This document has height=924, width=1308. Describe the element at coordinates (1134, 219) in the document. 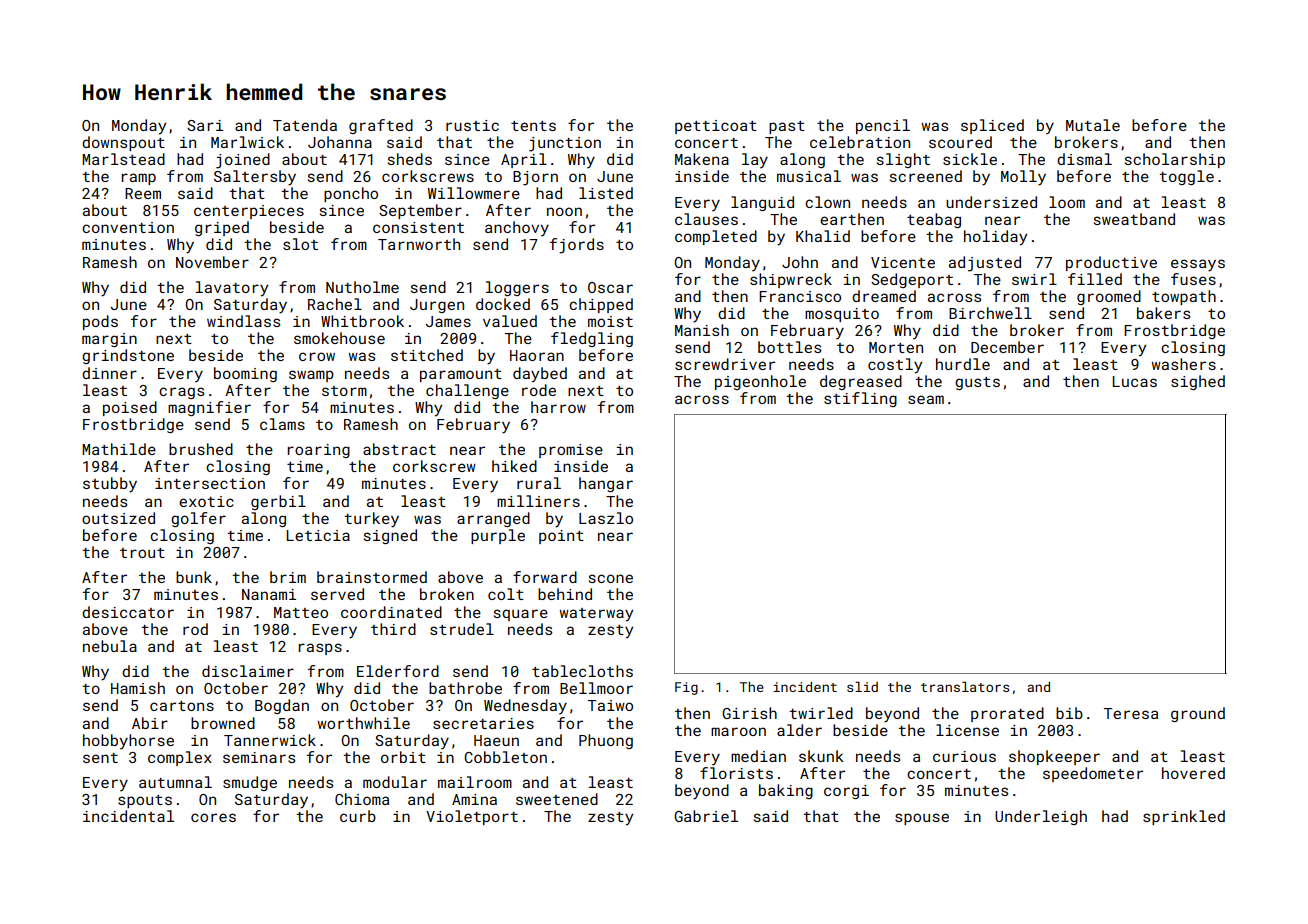

I see `sweatband` at that location.
